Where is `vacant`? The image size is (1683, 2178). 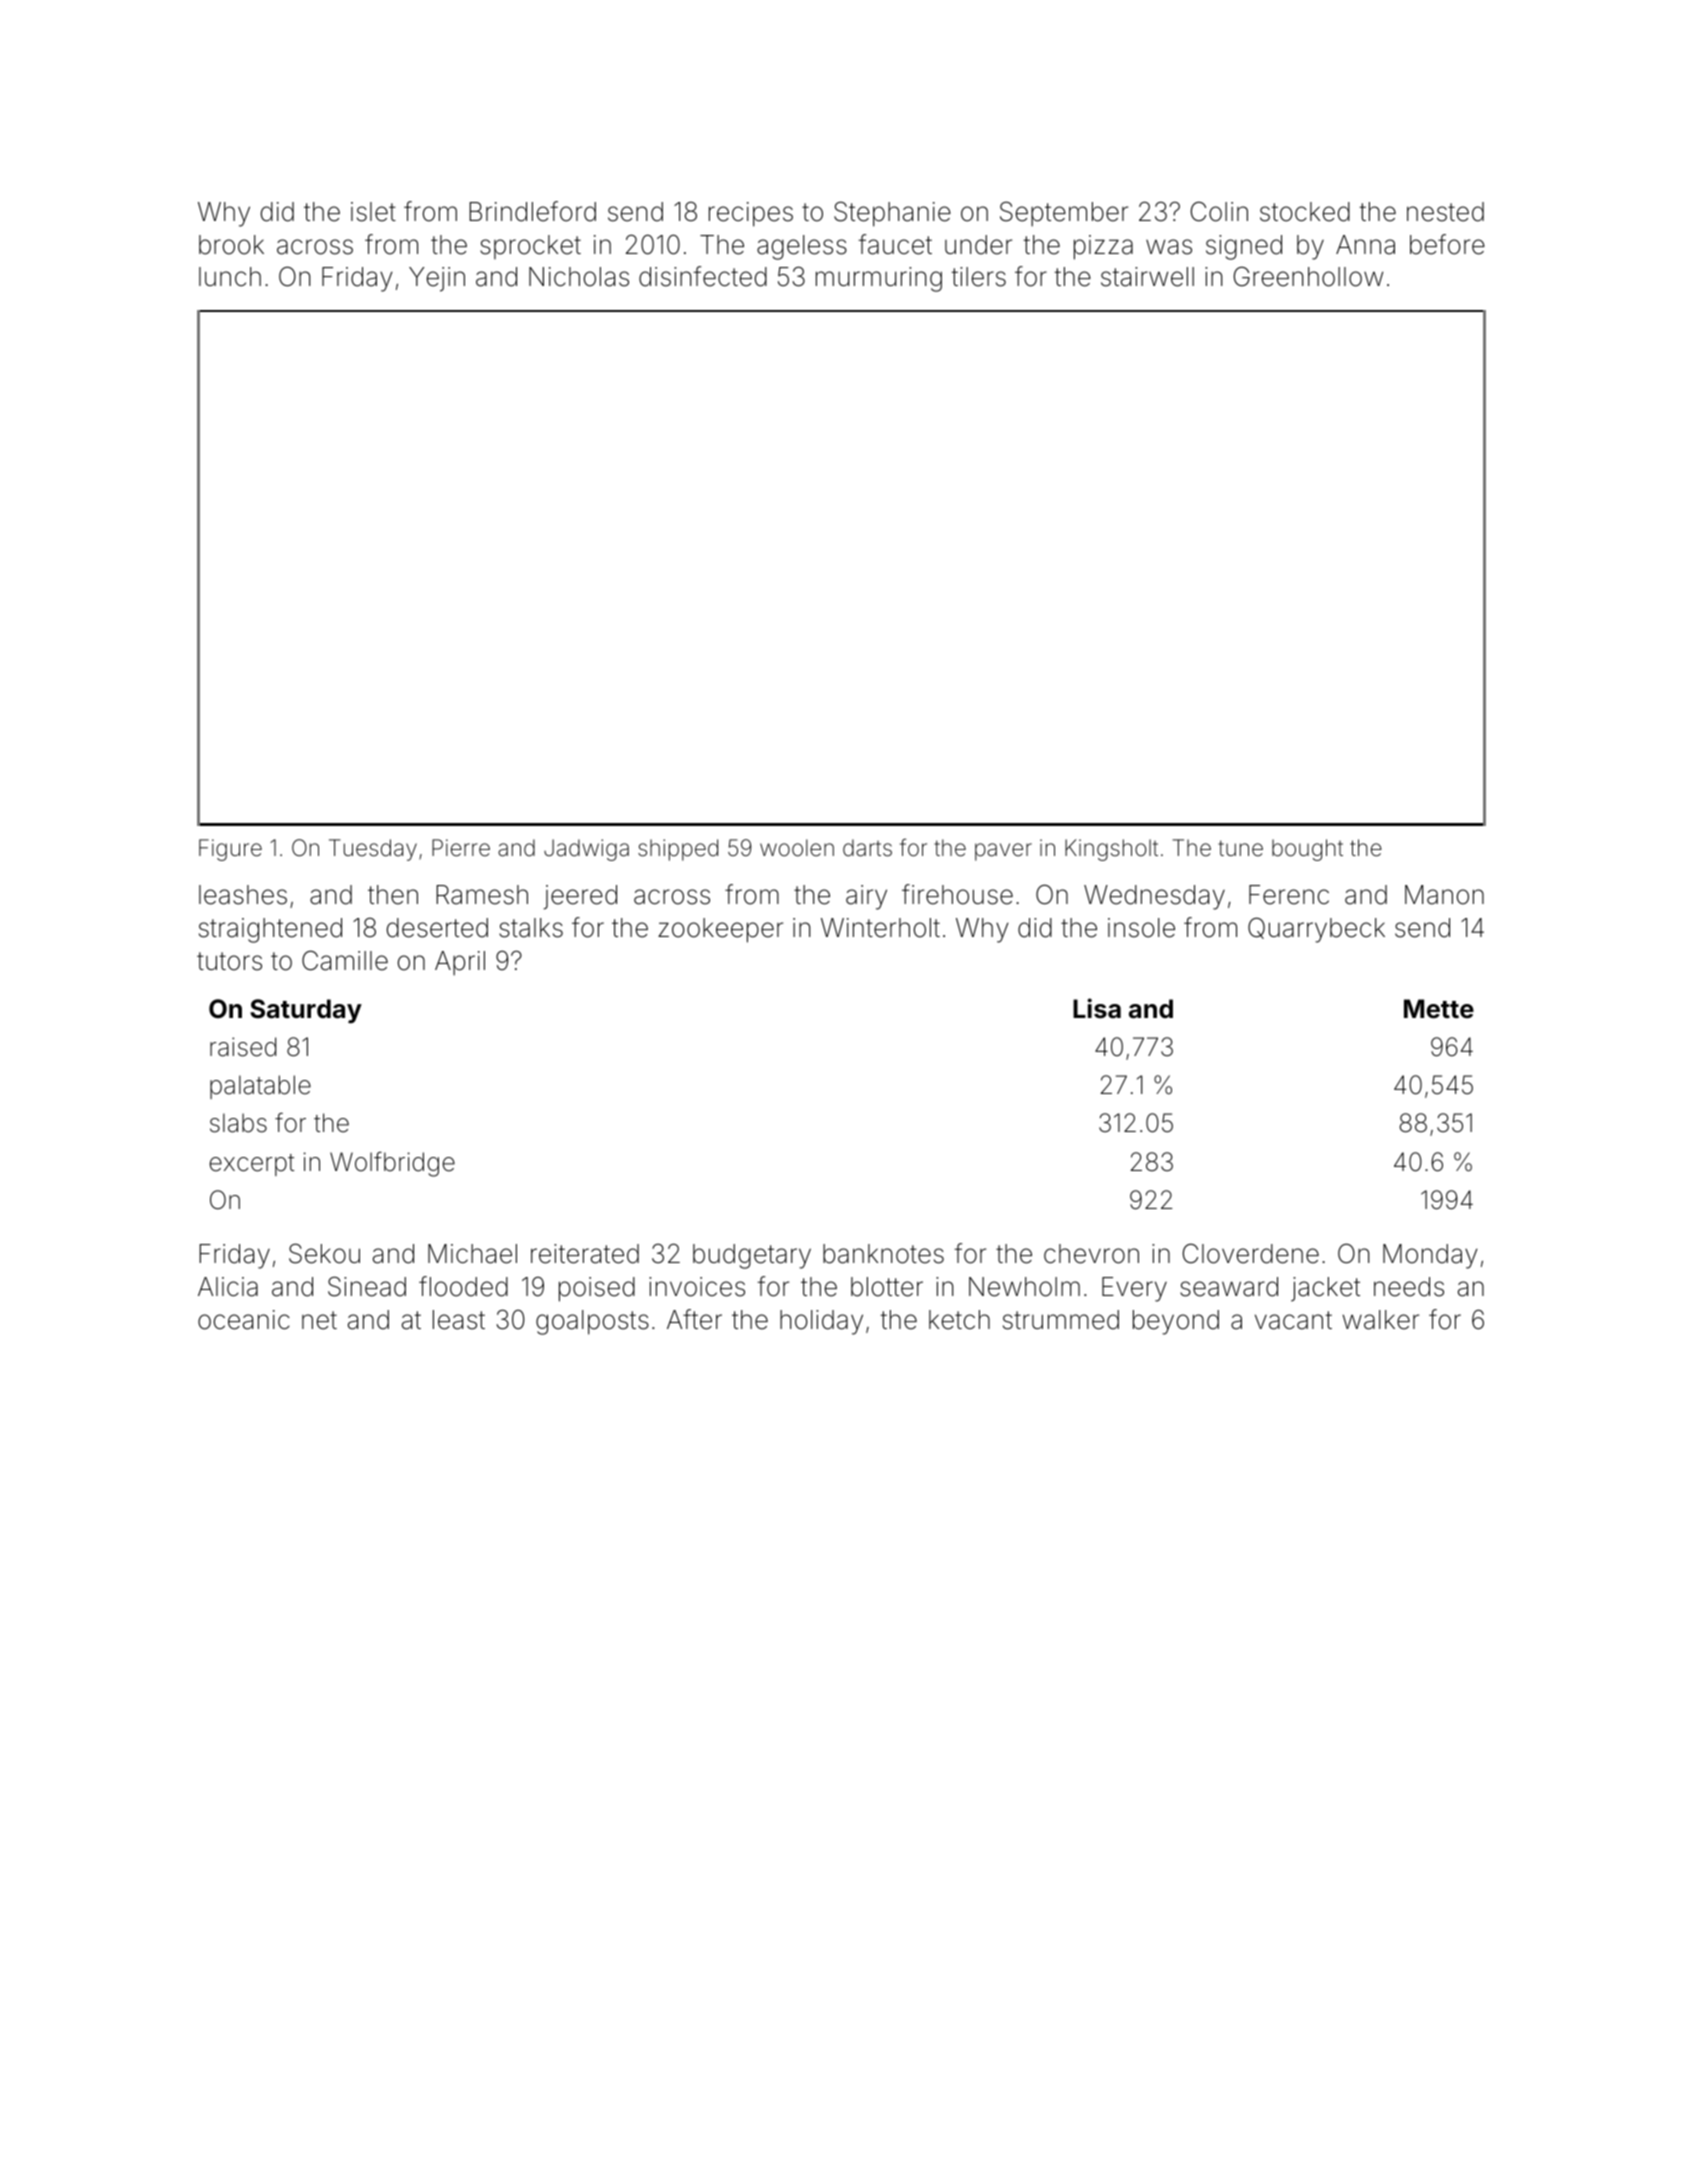 vacant is located at coordinates (1293, 1320).
